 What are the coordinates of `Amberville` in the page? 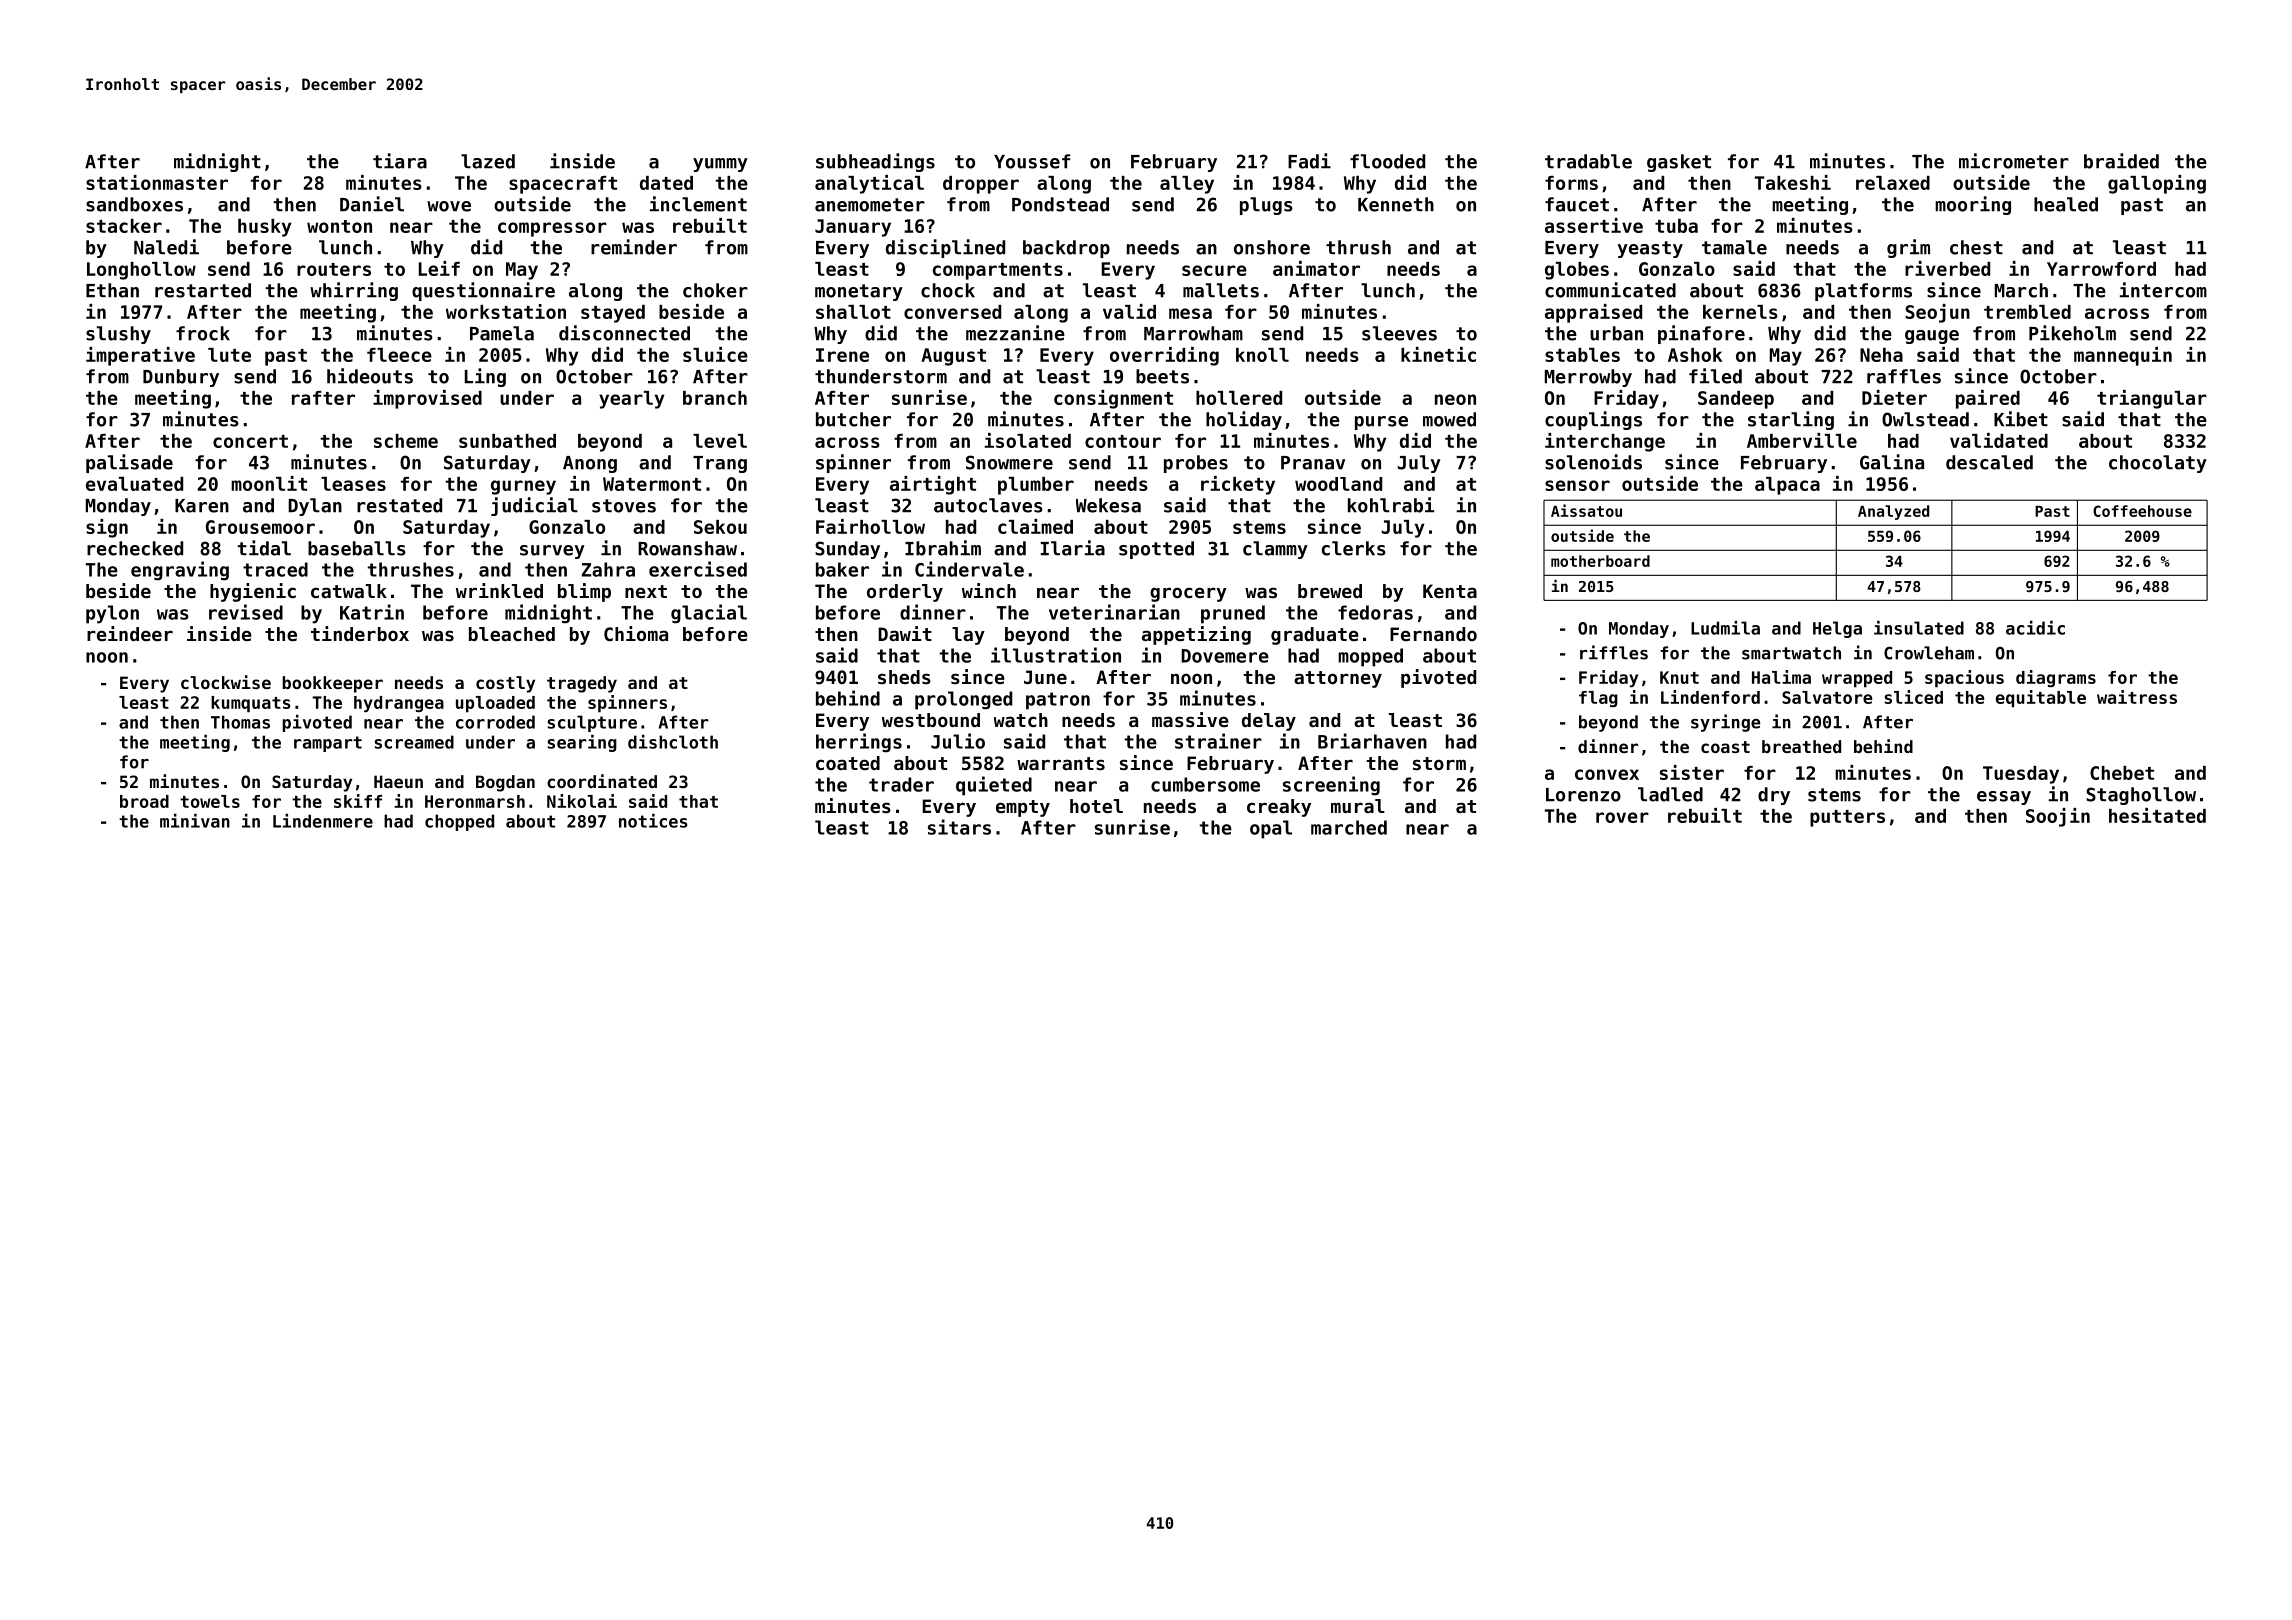 It's located at (1802, 440).
